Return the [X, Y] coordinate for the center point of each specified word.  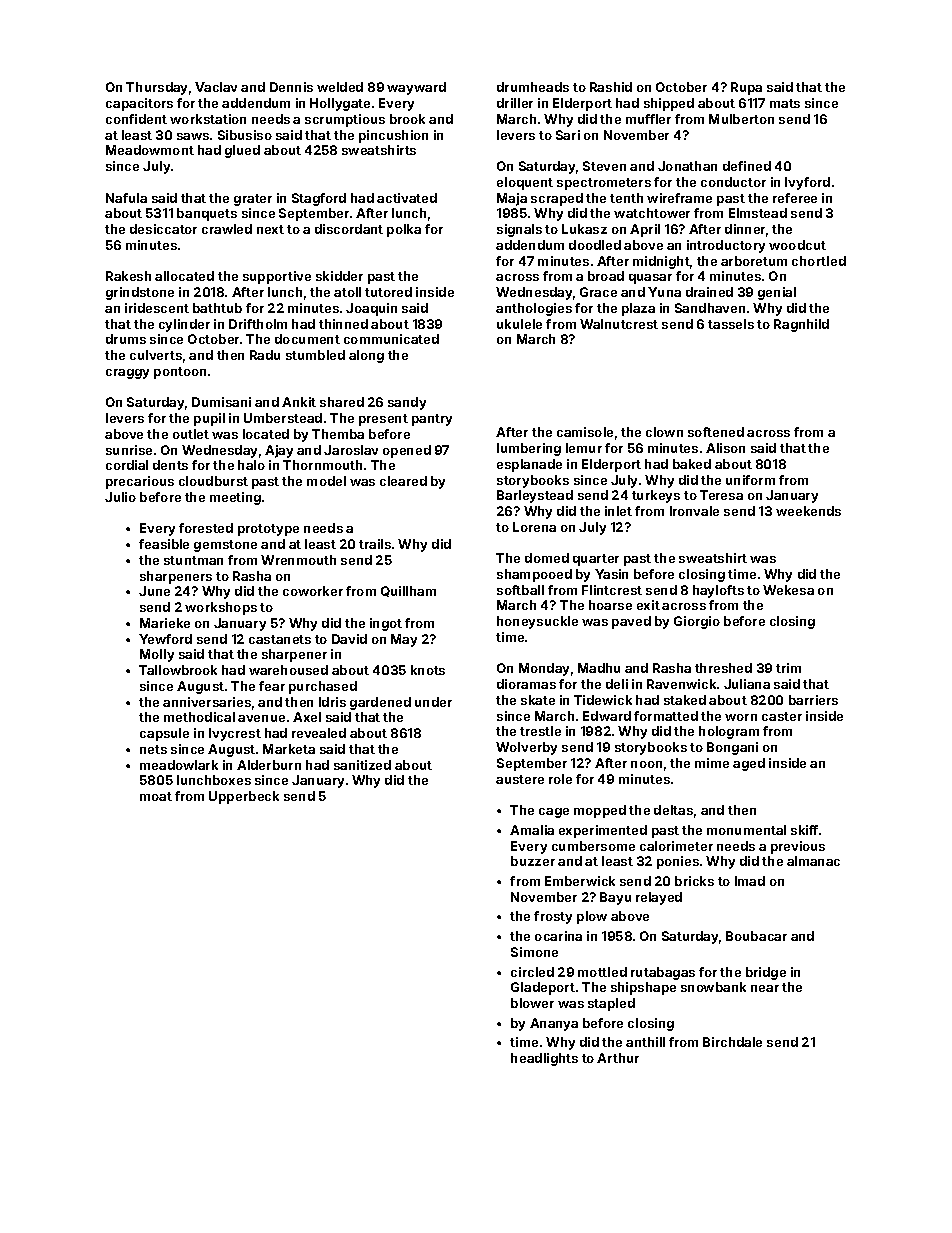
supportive [277, 277]
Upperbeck [244, 797]
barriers [813, 700]
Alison [725, 448]
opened [407, 451]
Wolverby [526, 748]
